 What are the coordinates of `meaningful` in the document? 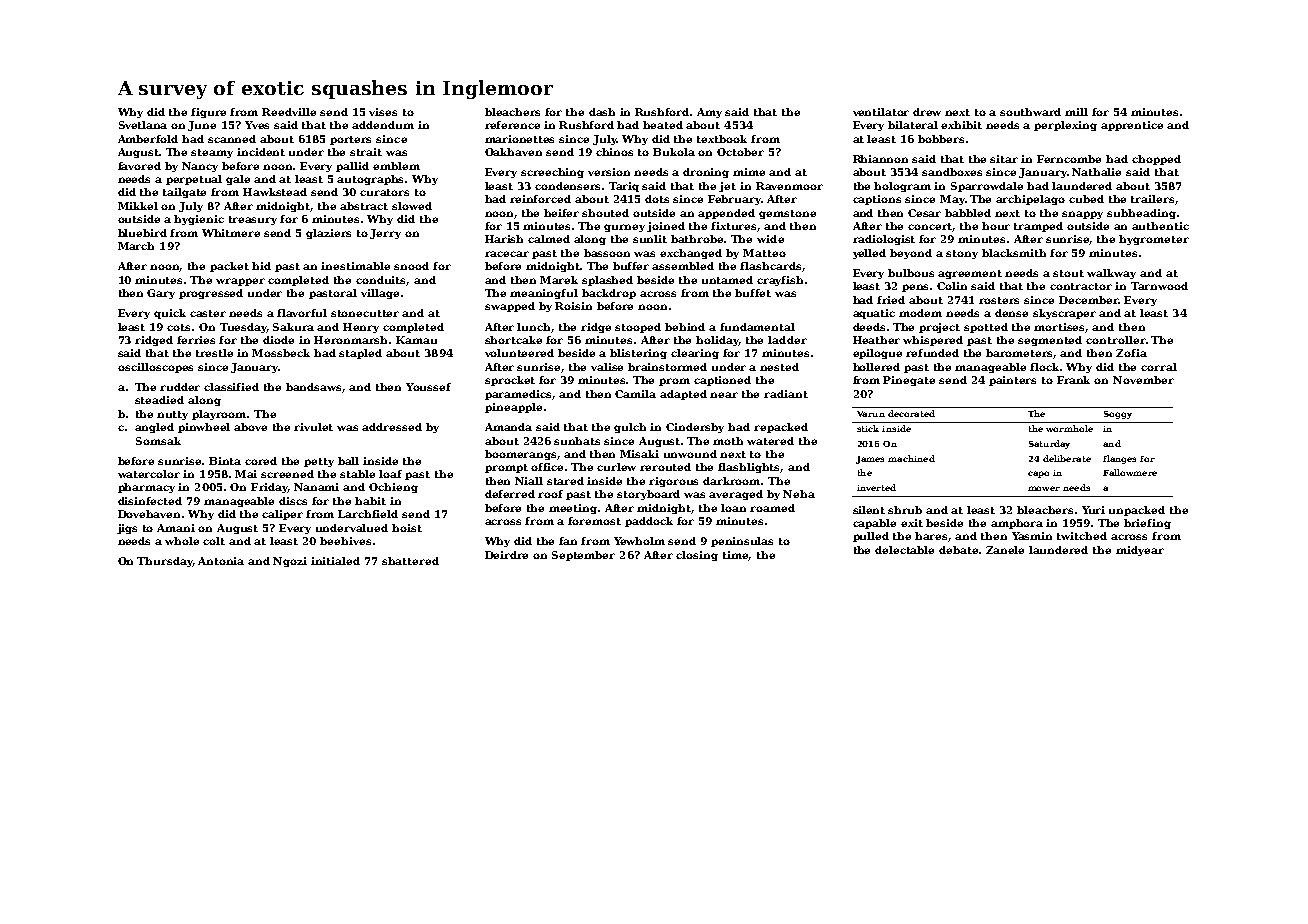 It's located at (544, 294).
